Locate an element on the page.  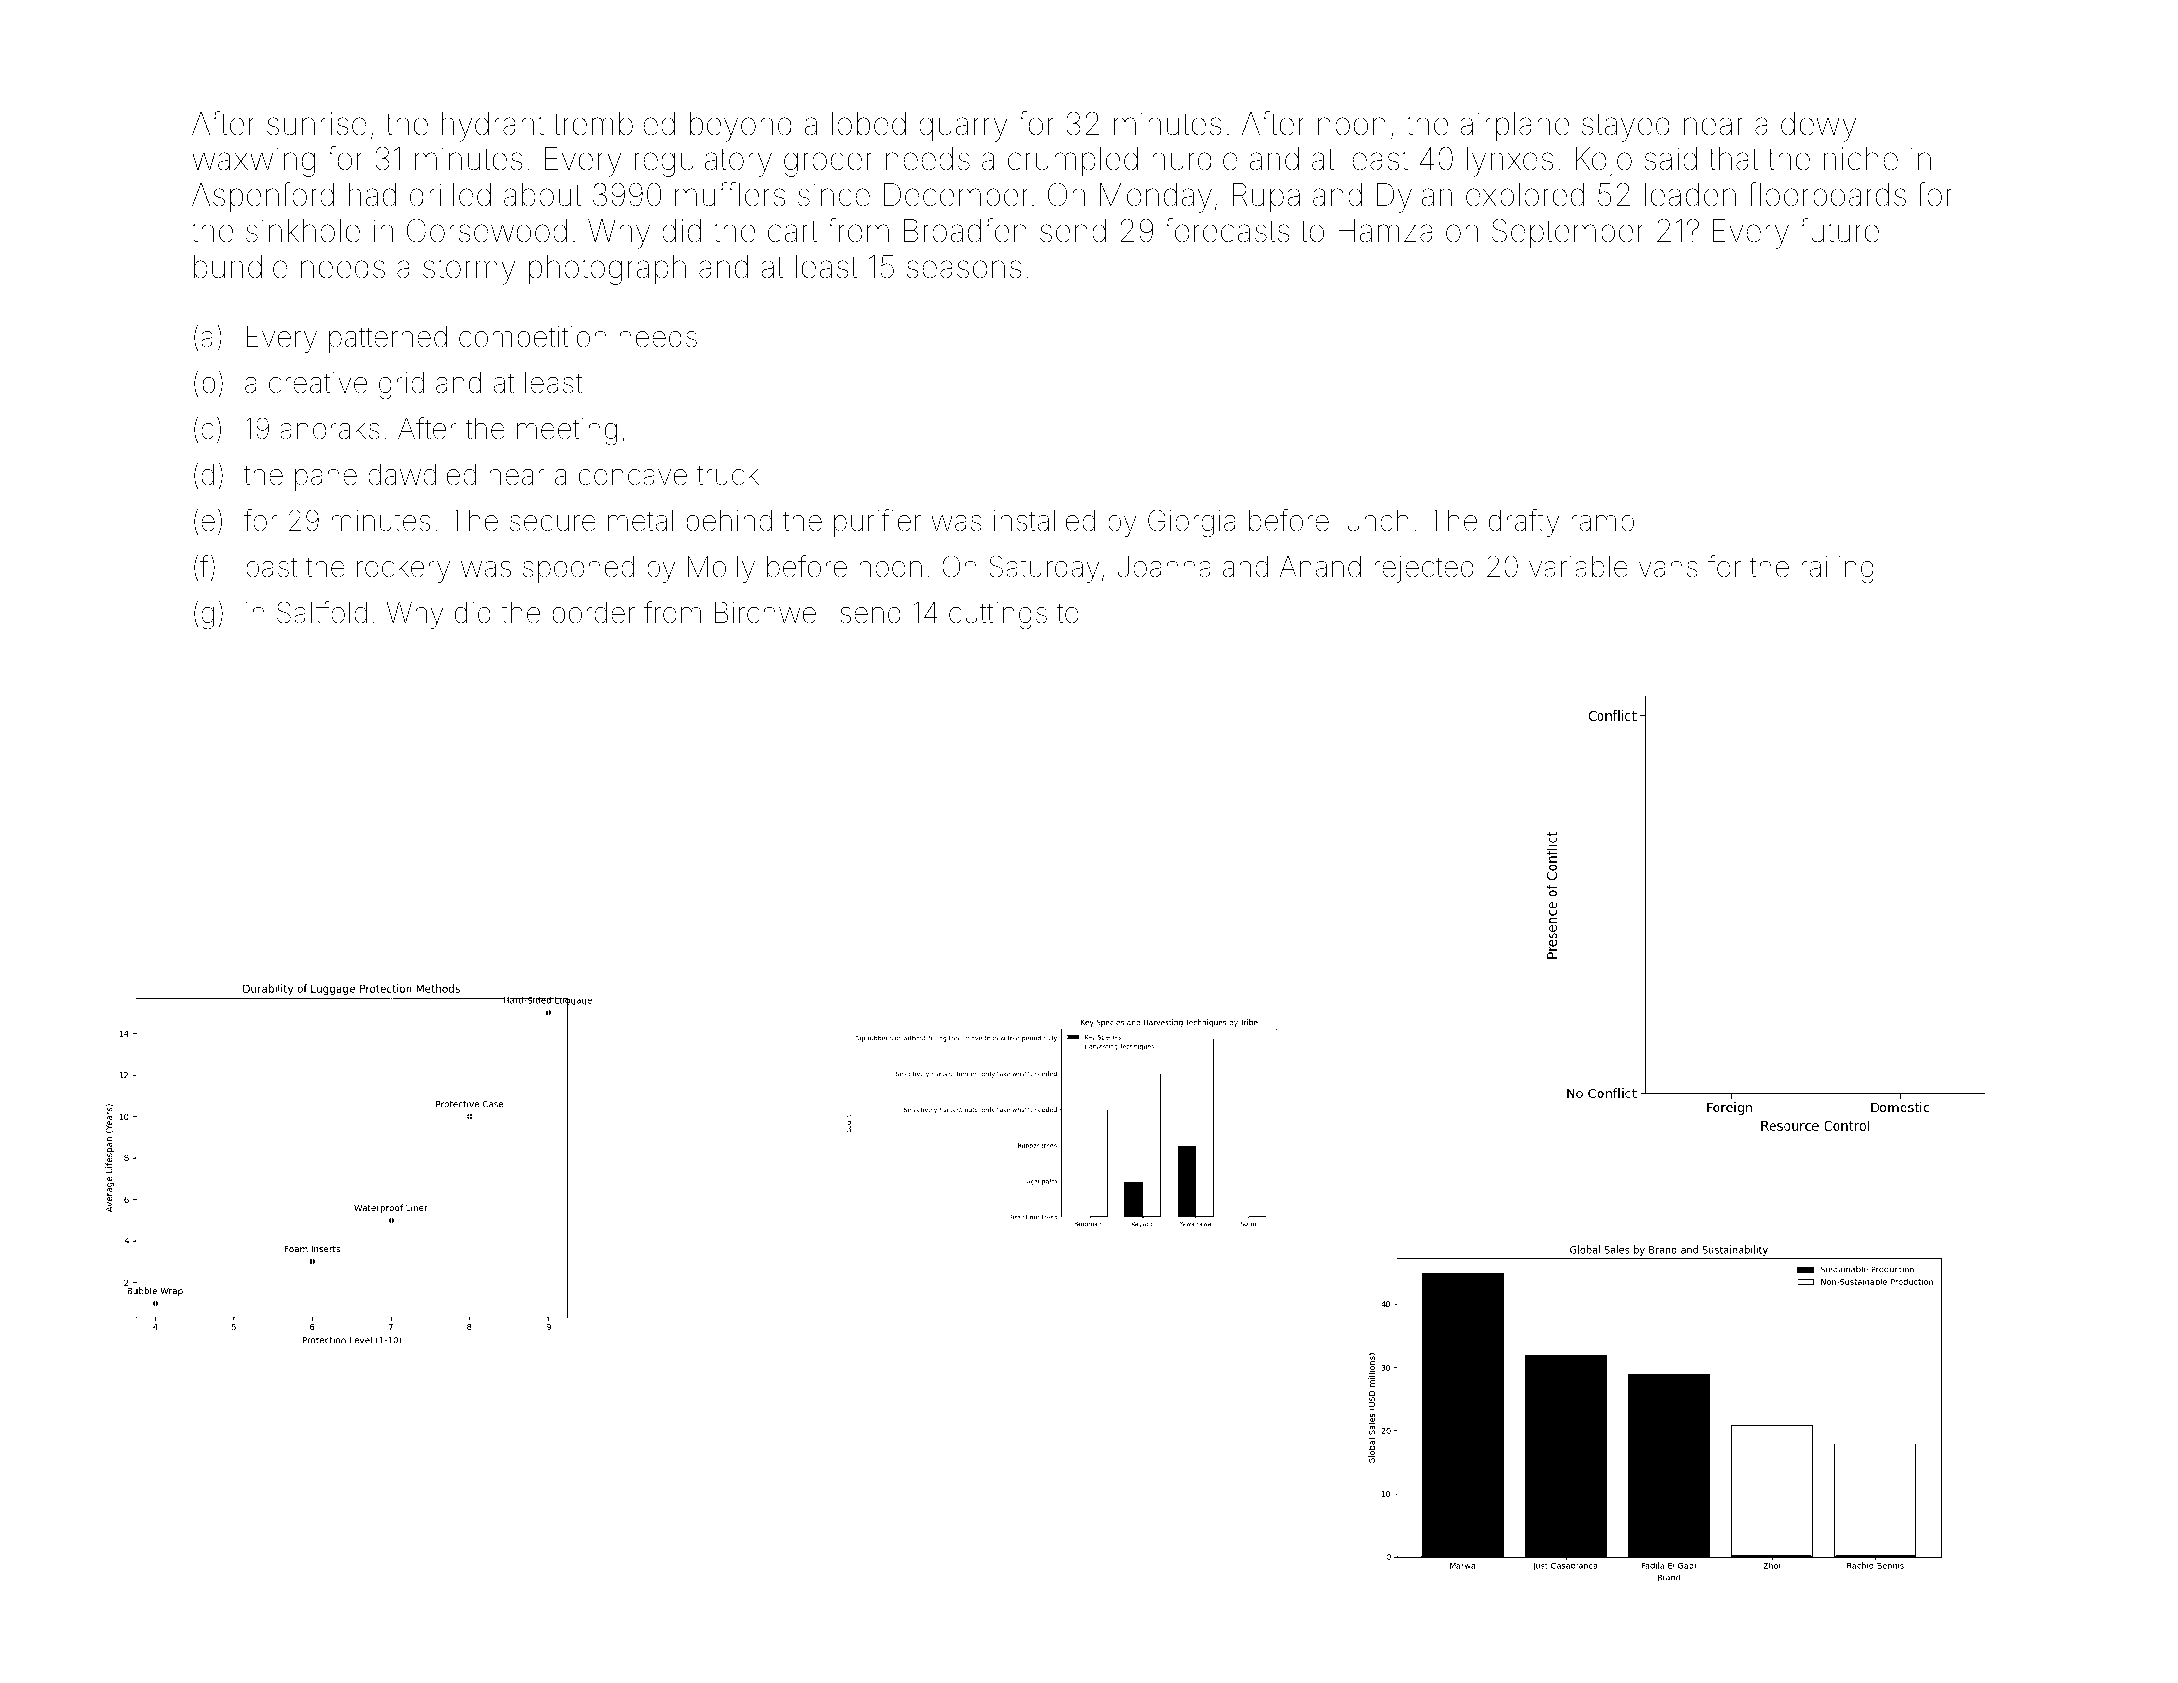
floorboards is located at coordinates (1827, 194).
